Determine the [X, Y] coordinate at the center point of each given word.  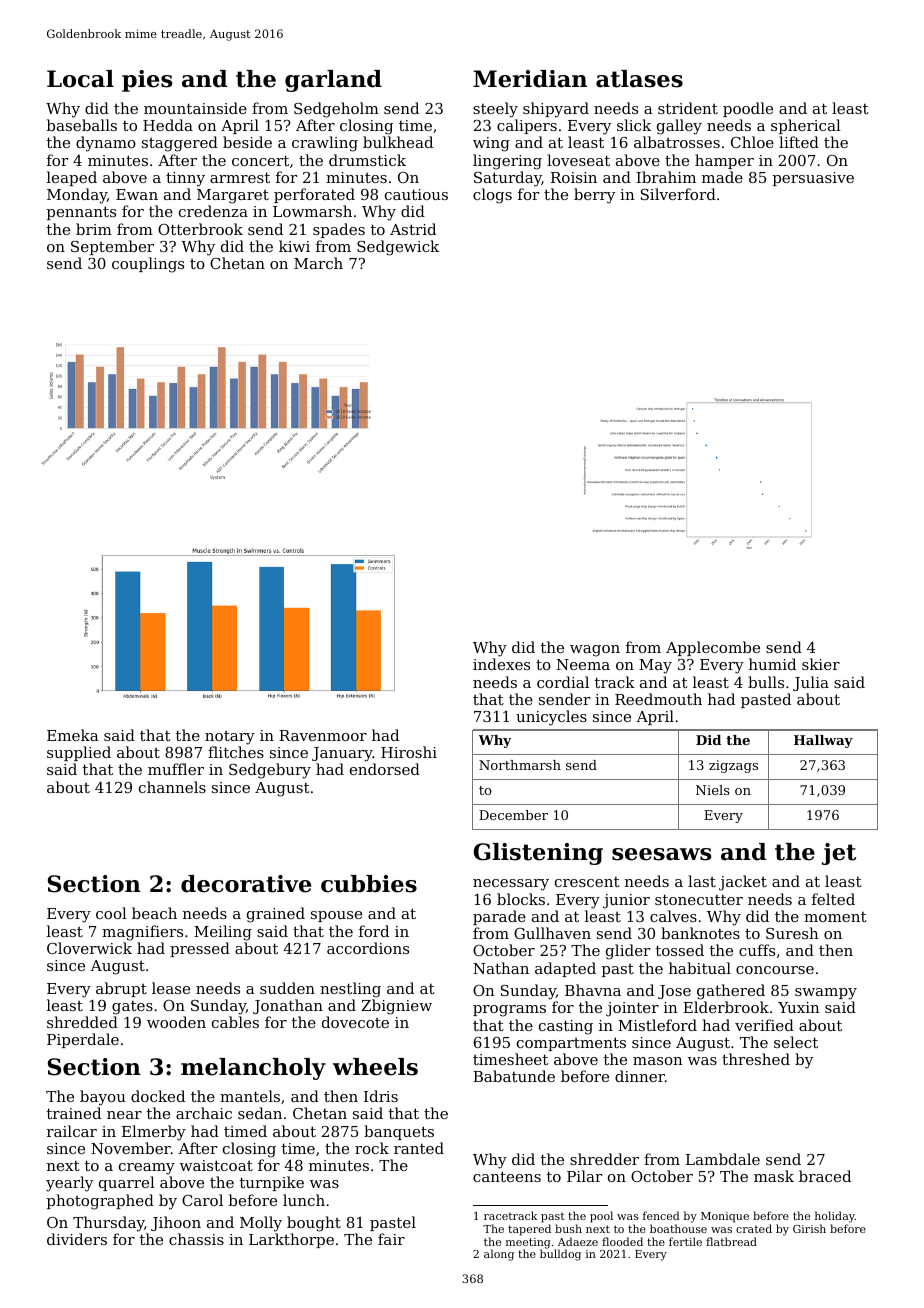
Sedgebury [270, 771]
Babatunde [514, 1076]
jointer [632, 1009]
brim [94, 229]
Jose [674, 992]
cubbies [369, 884]
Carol [202, 1200]
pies [147, 81]
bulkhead [398, 142]
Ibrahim [666, 177]
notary [230, 738]
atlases [639, 79]
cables [235, 1022]
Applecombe [713, 648]
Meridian [530, 79]
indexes [501, 664]
